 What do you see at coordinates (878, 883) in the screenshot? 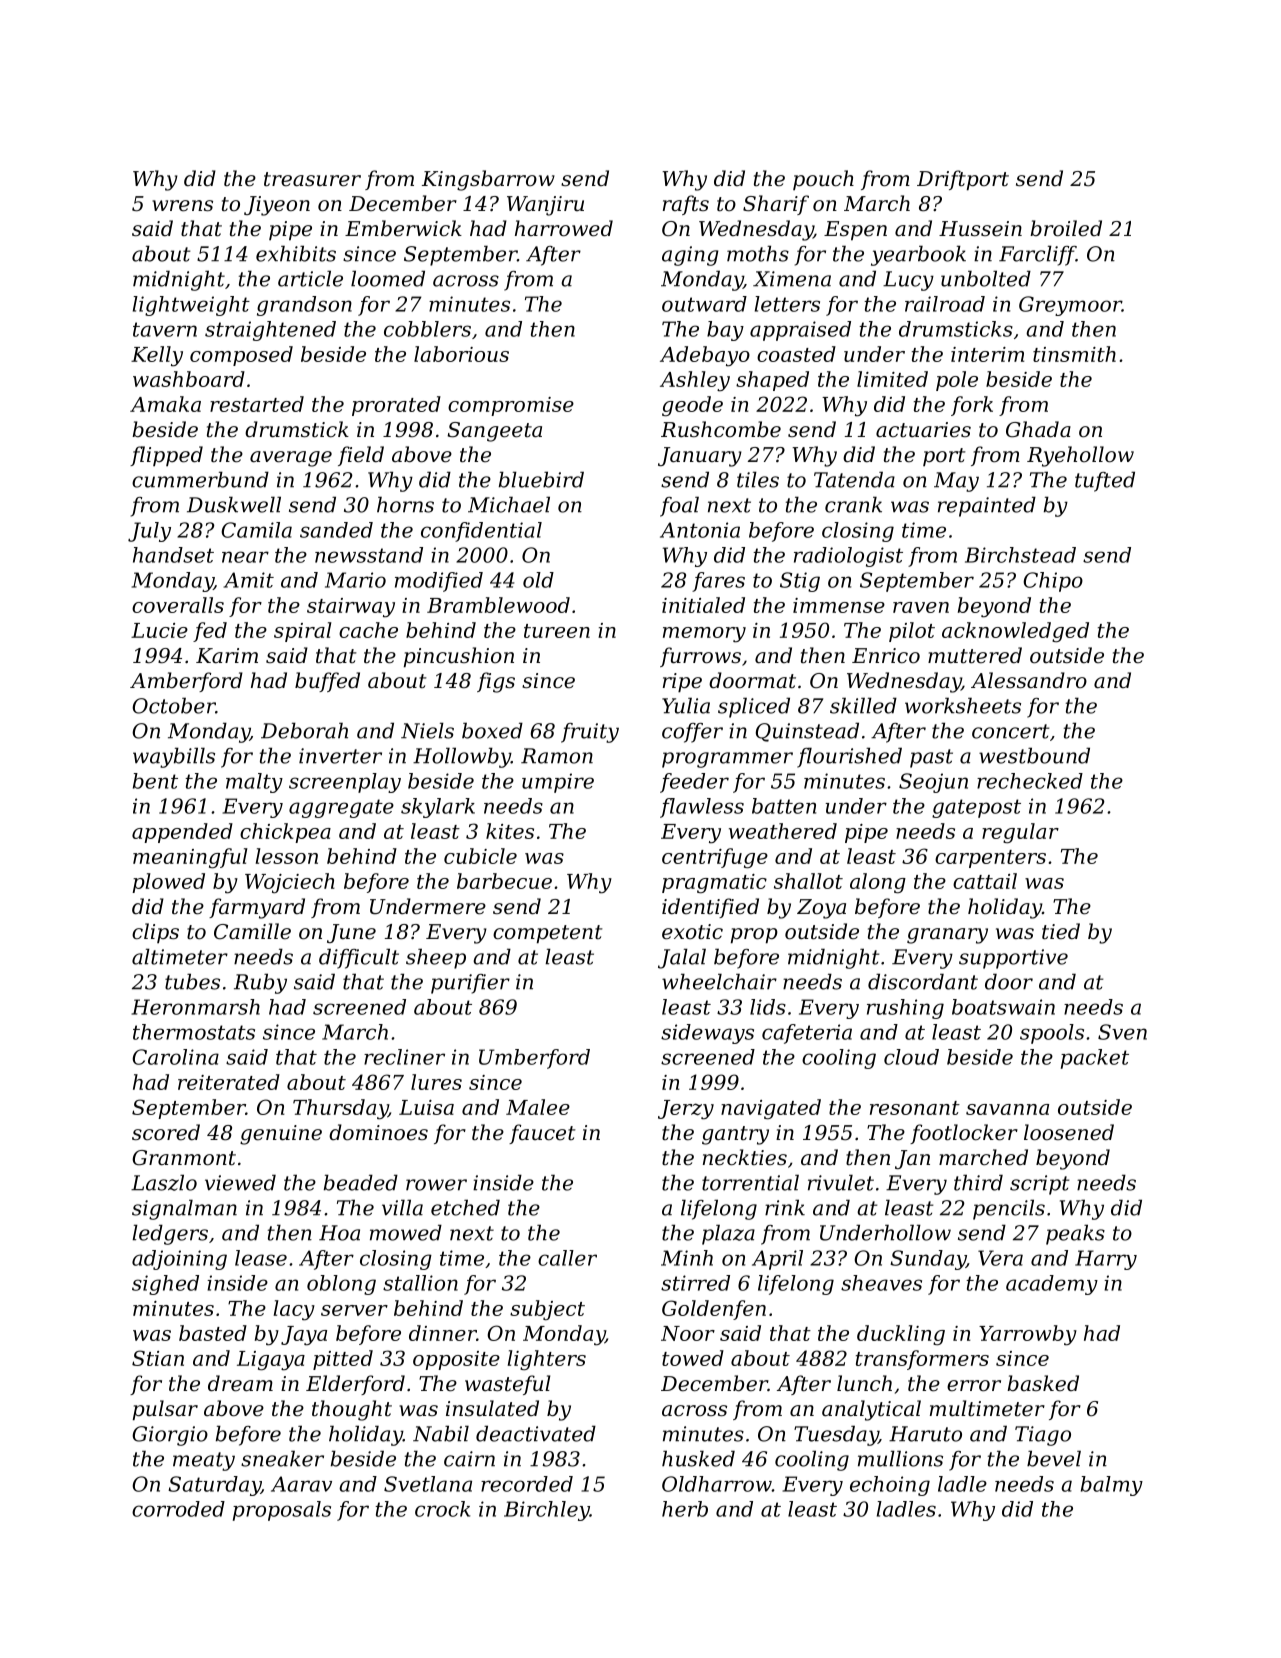
I see `along` at bounding box center [878, 883].
